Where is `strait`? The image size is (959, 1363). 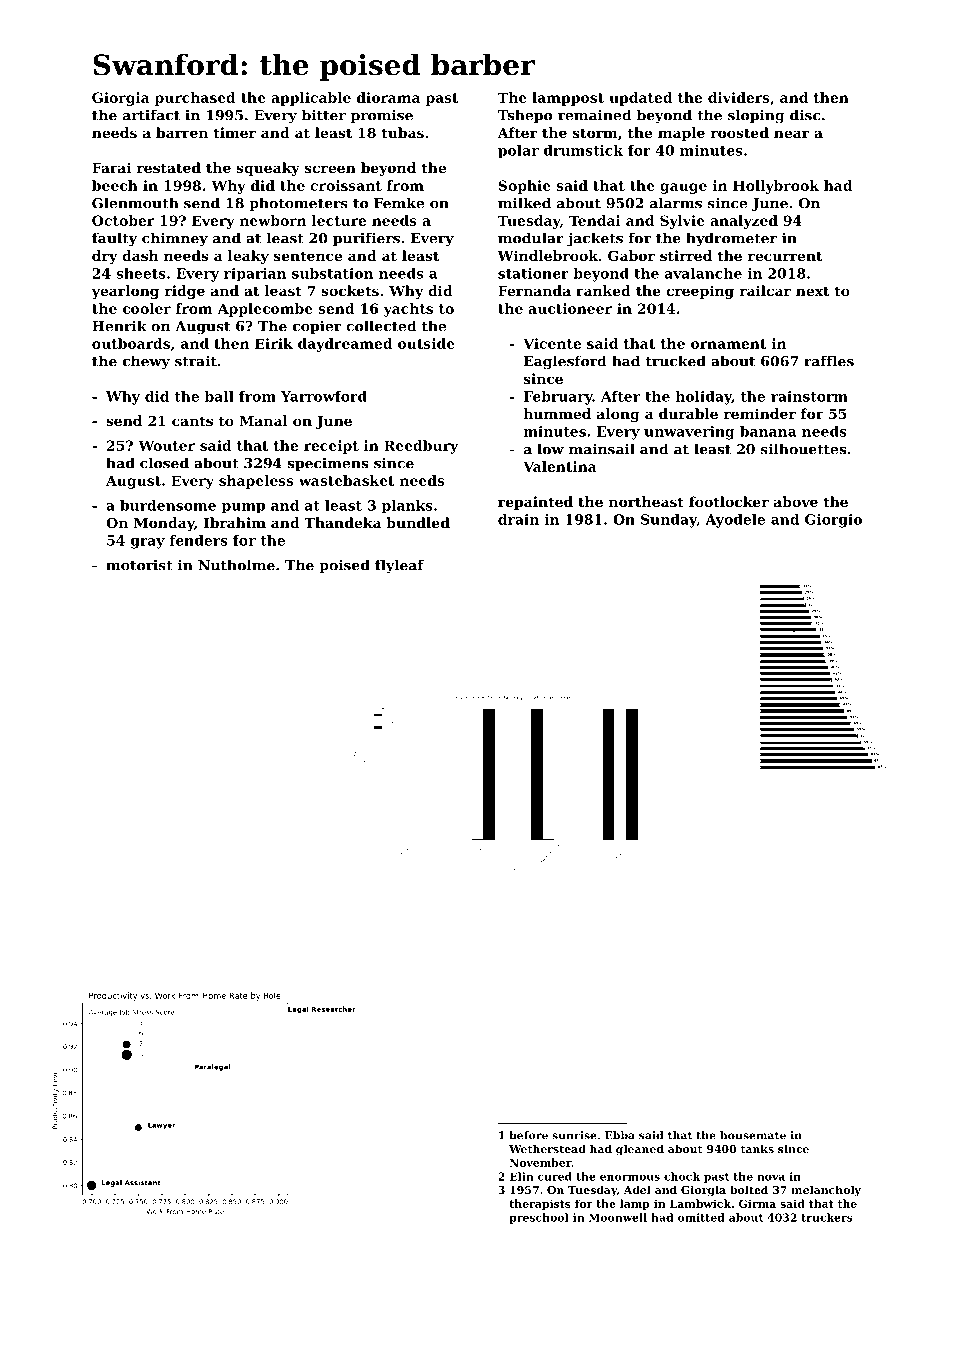
strait is located at coordinates (196, 361).
